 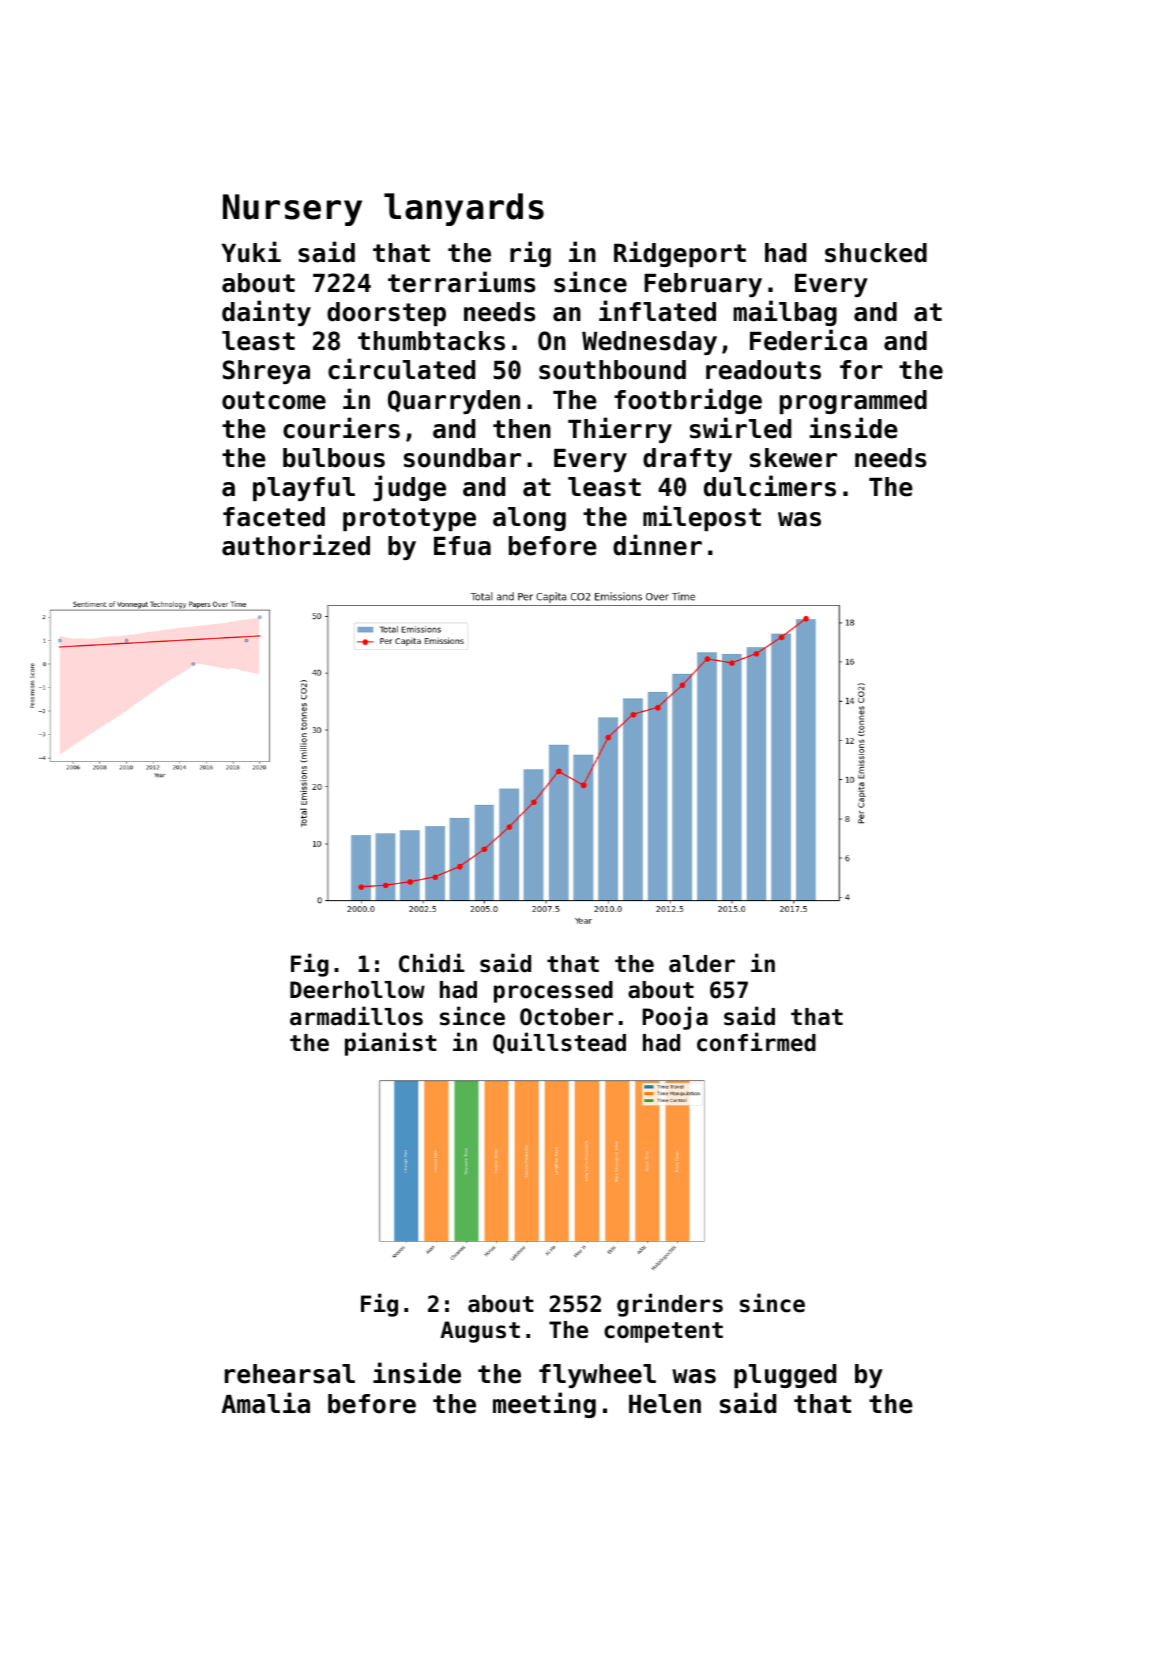 What do you see at coordinates (391, 1044) in the document?
I see `pianist` at bounding box center [391, 1044].
